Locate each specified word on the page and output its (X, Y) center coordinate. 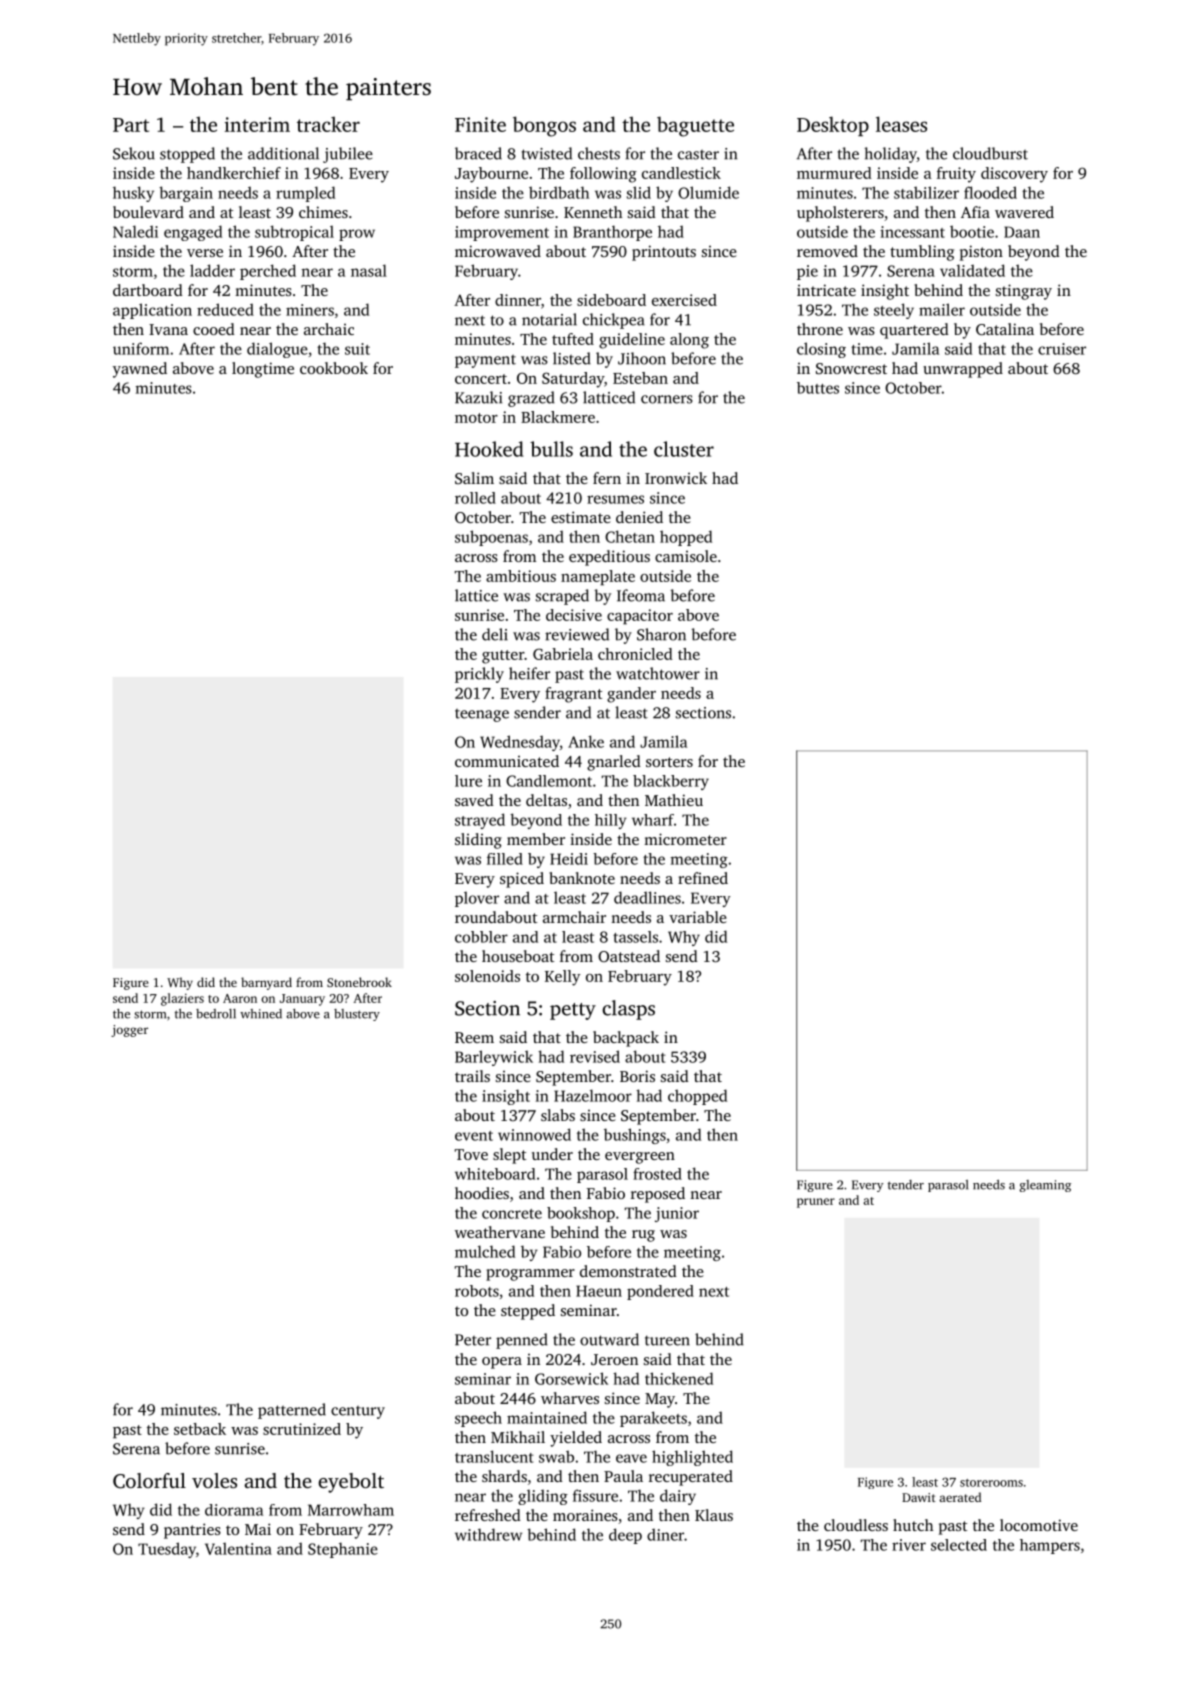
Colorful (149, 1481)
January (302, 1000)
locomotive (1039, 1525)
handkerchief (234, 173)
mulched (485, 1251)
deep (625, 1536)
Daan (1022, 232)
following (603, 175)
